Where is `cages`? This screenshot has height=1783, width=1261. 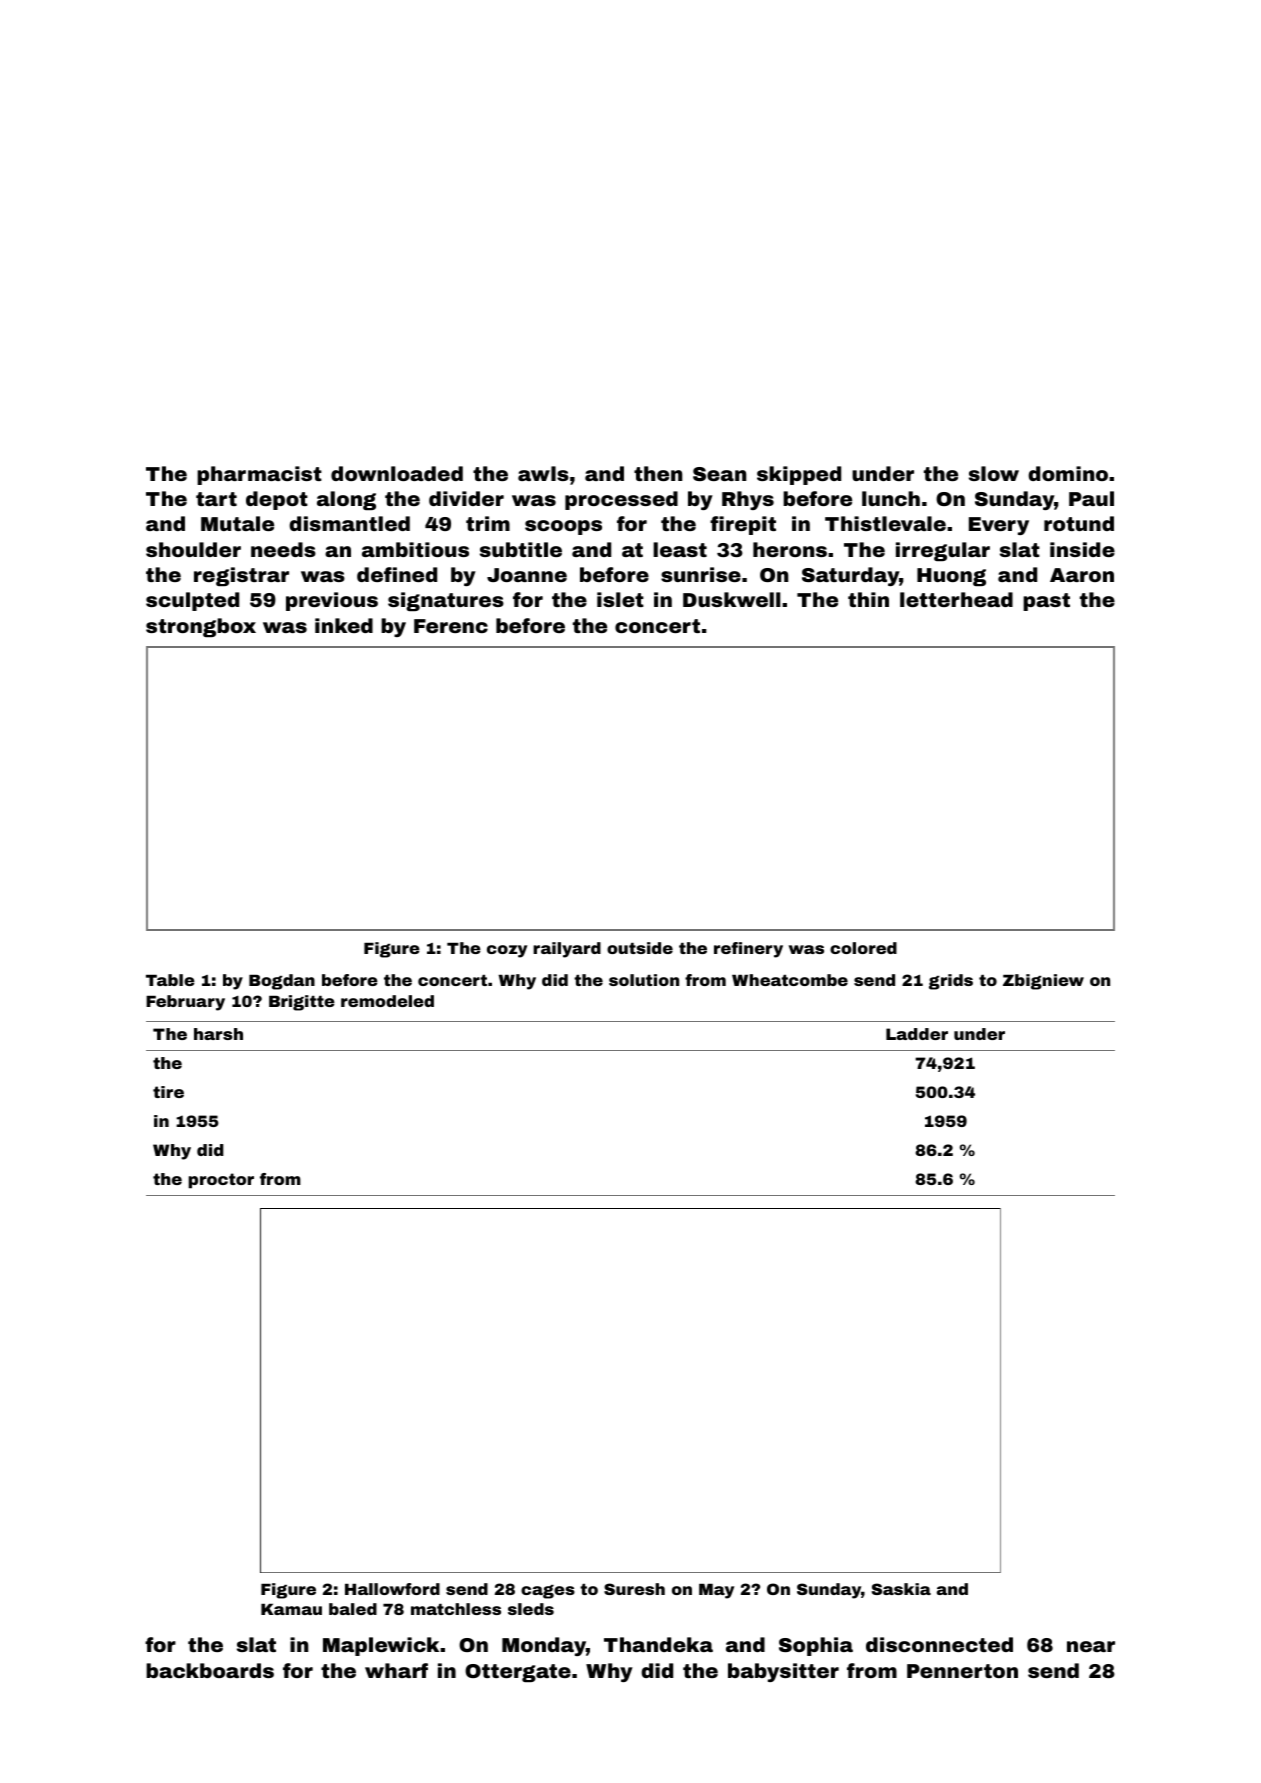 cages is located at coordinates (548, 1592).
